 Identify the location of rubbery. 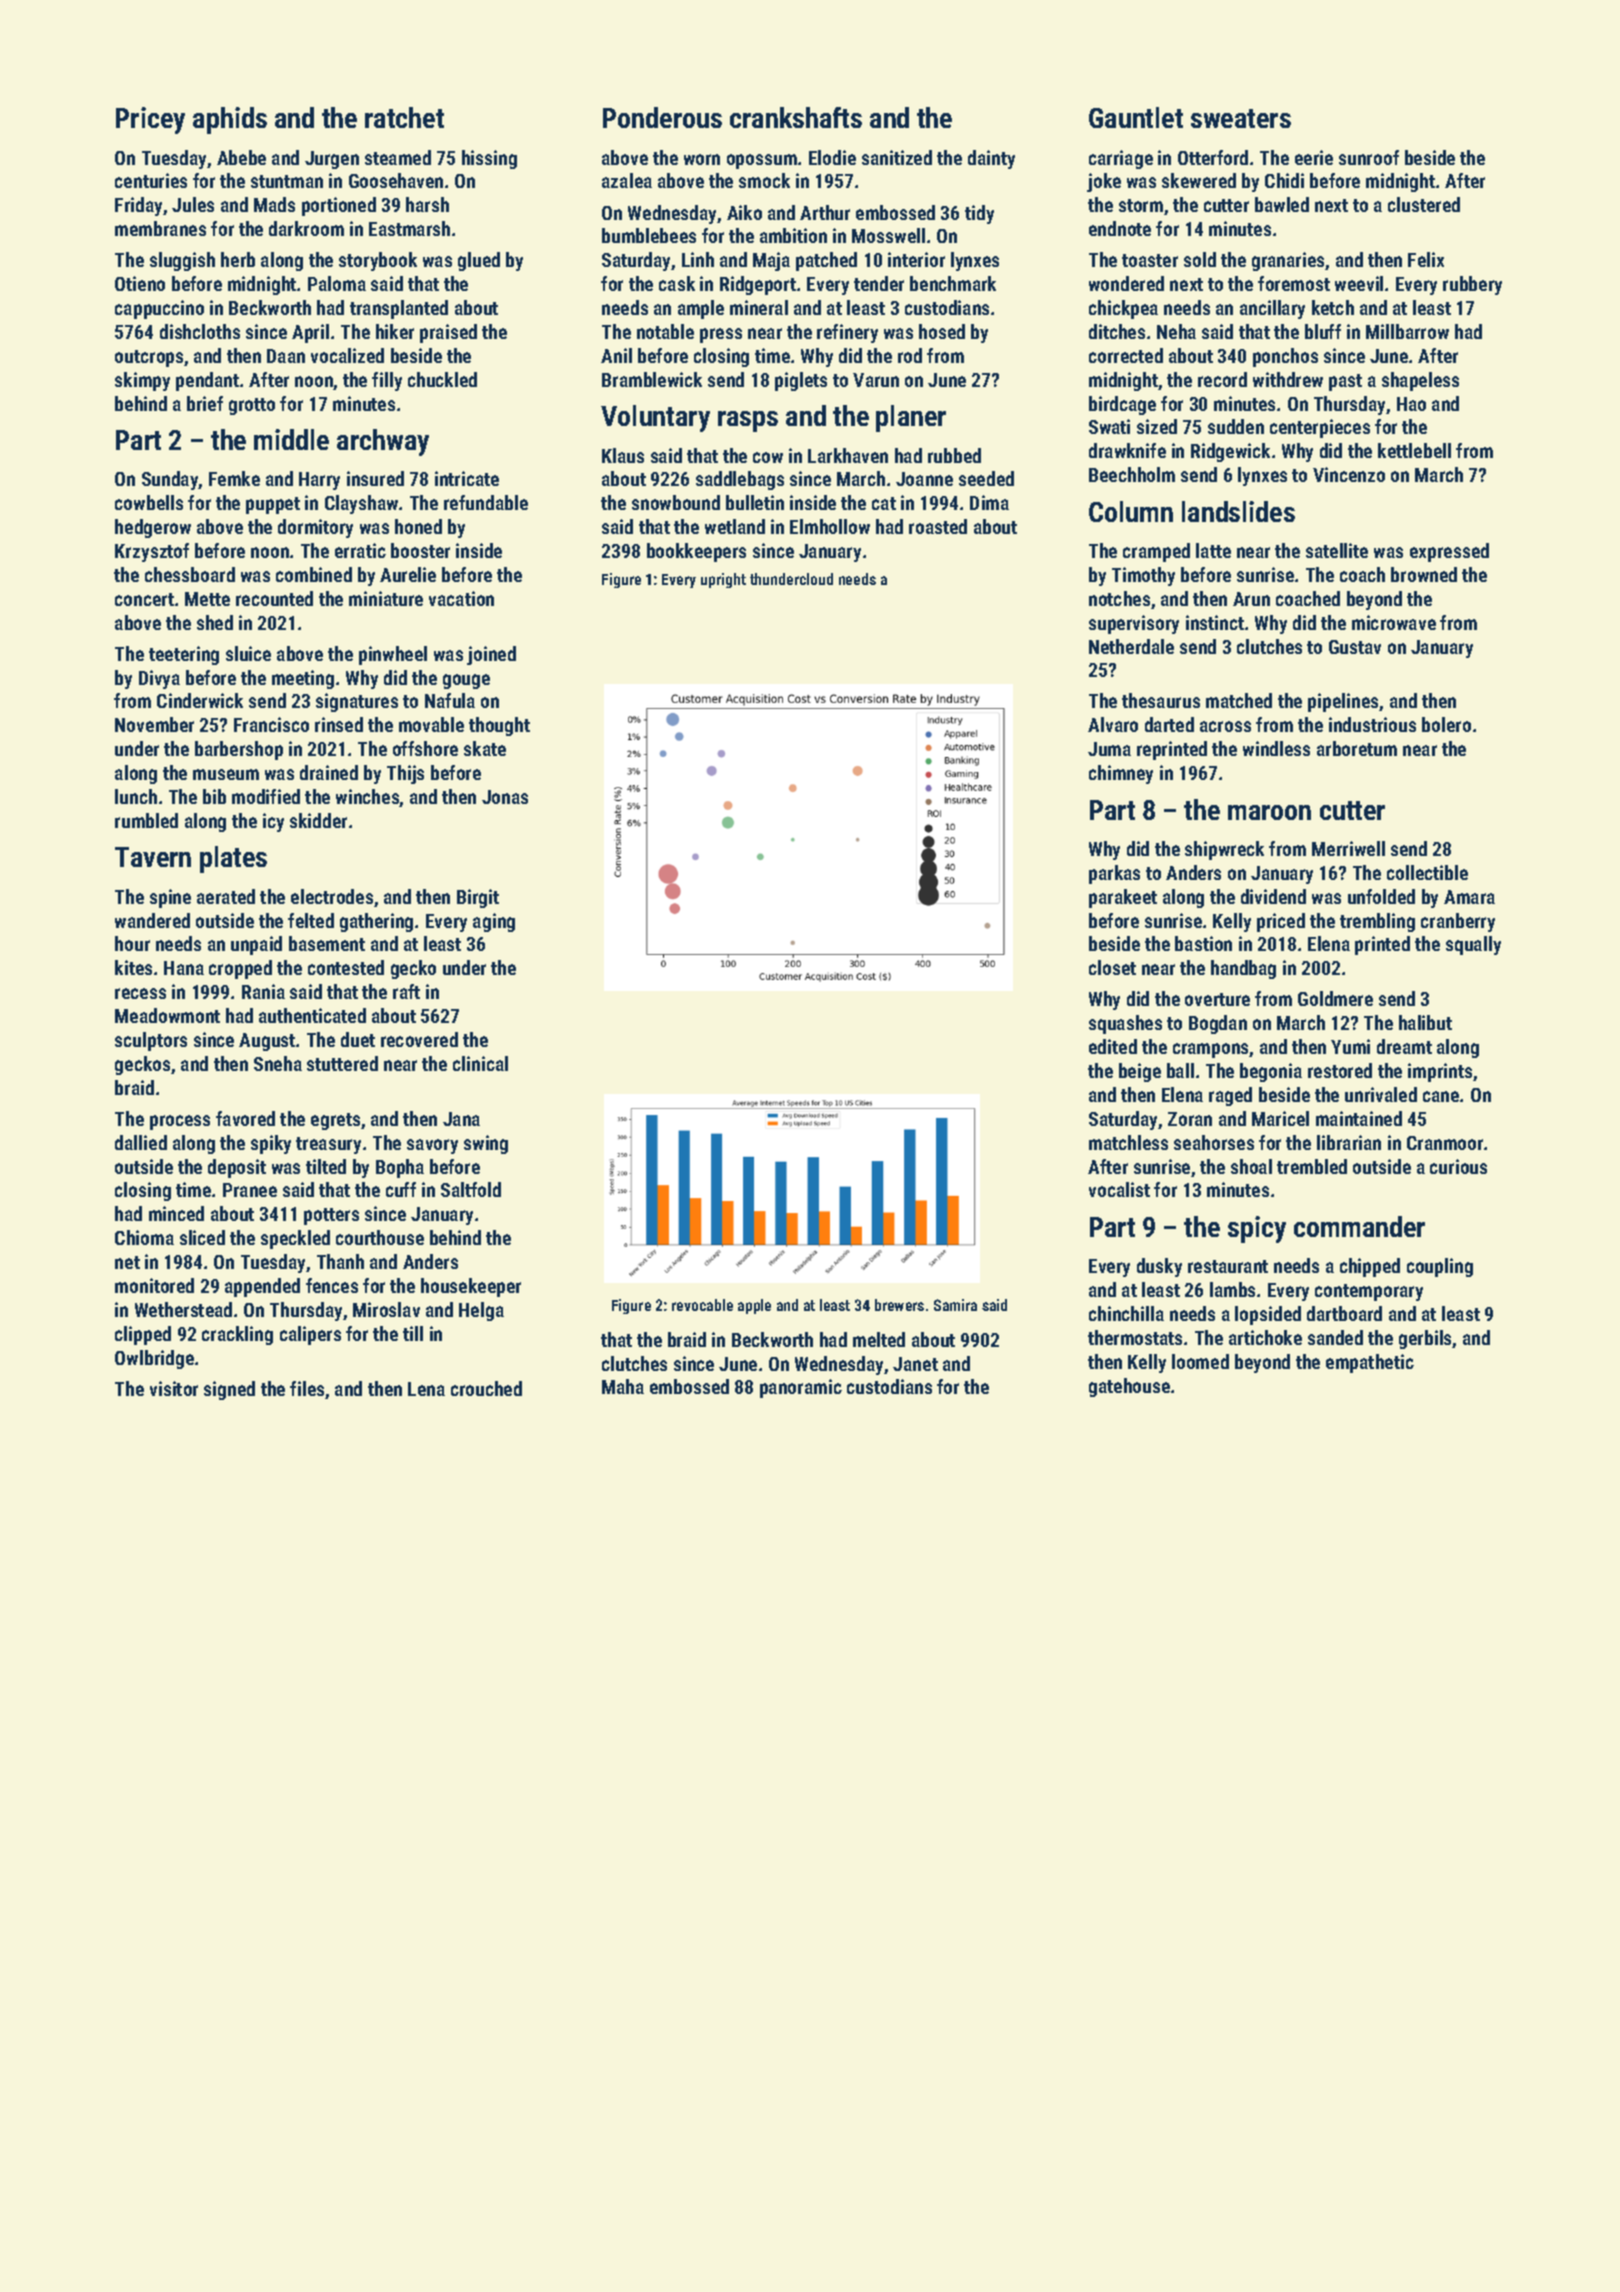
(1472, 285).
